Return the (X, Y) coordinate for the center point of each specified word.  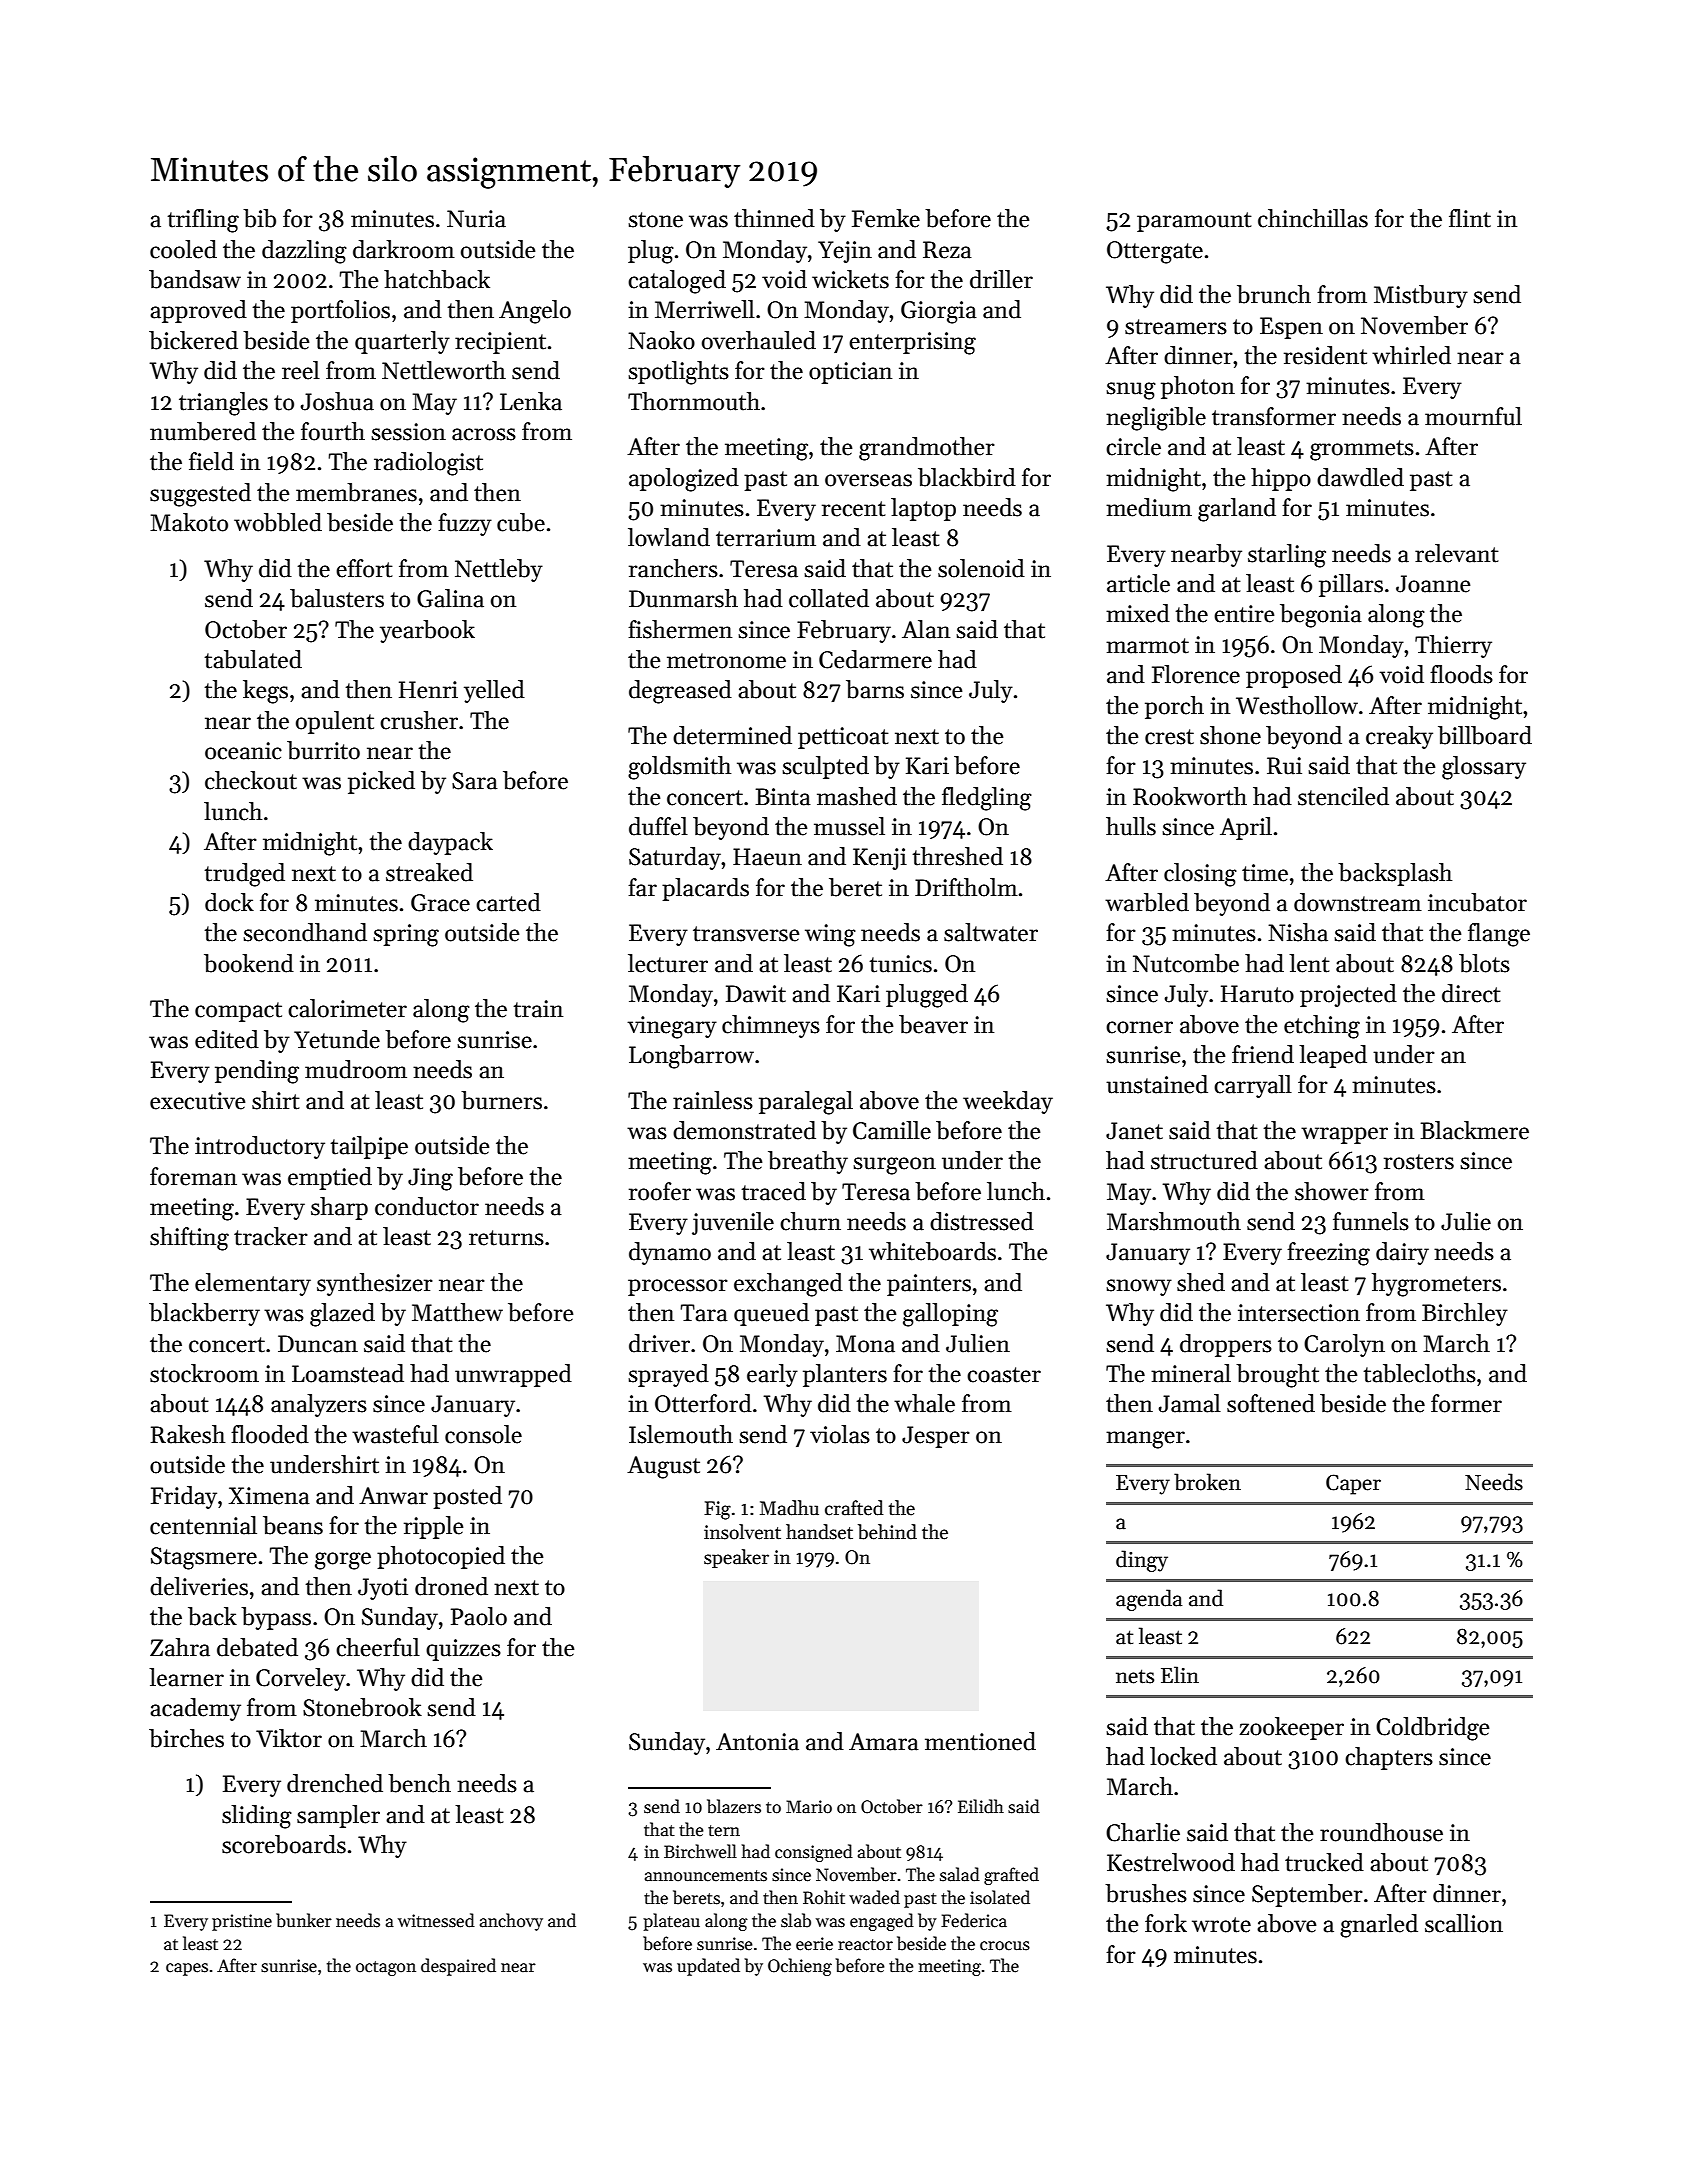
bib (259, 218)
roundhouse (1381, 1832)
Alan (926, 629)
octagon (386, 1968)
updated (708, 1967)
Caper (1353, 1484)
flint (1470, 218)
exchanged (788, 1285)
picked (381, 782)
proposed (1294, 676)
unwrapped (513, 1375)
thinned (774, 218)
